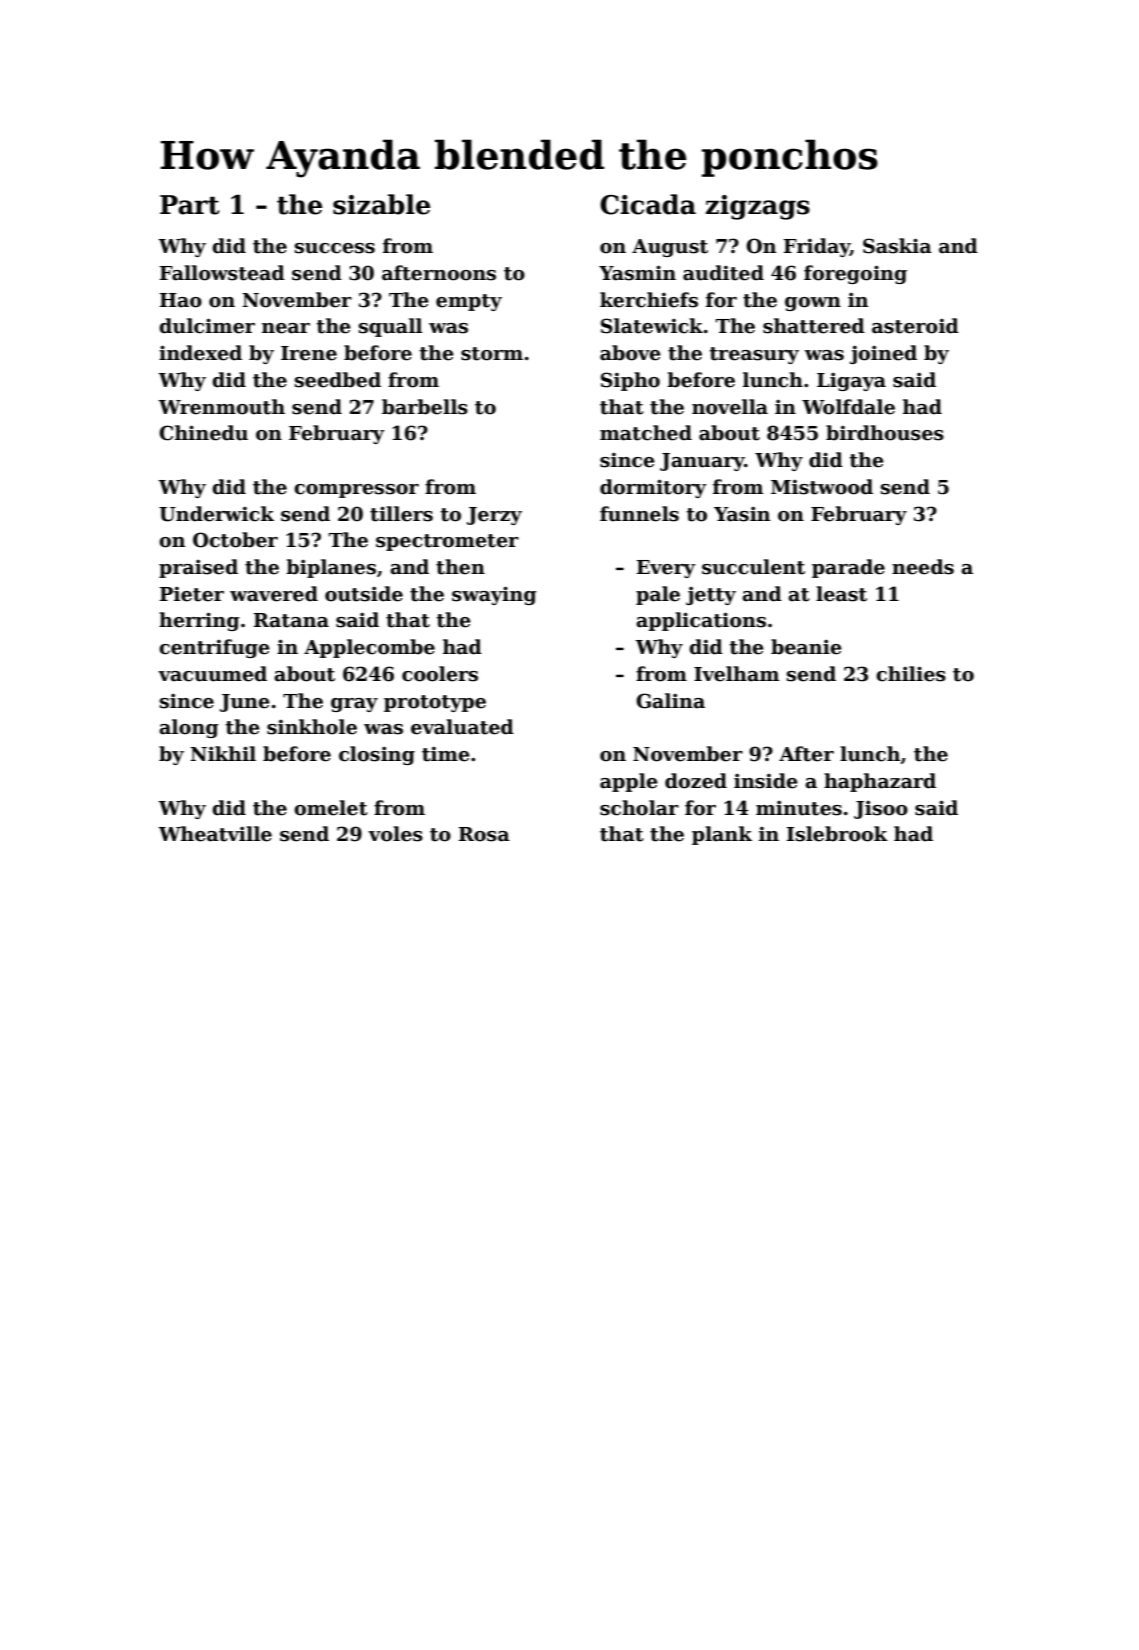  Describe the element at coordinates (190, 205) in the screenshot. I see `Part` at that location.
